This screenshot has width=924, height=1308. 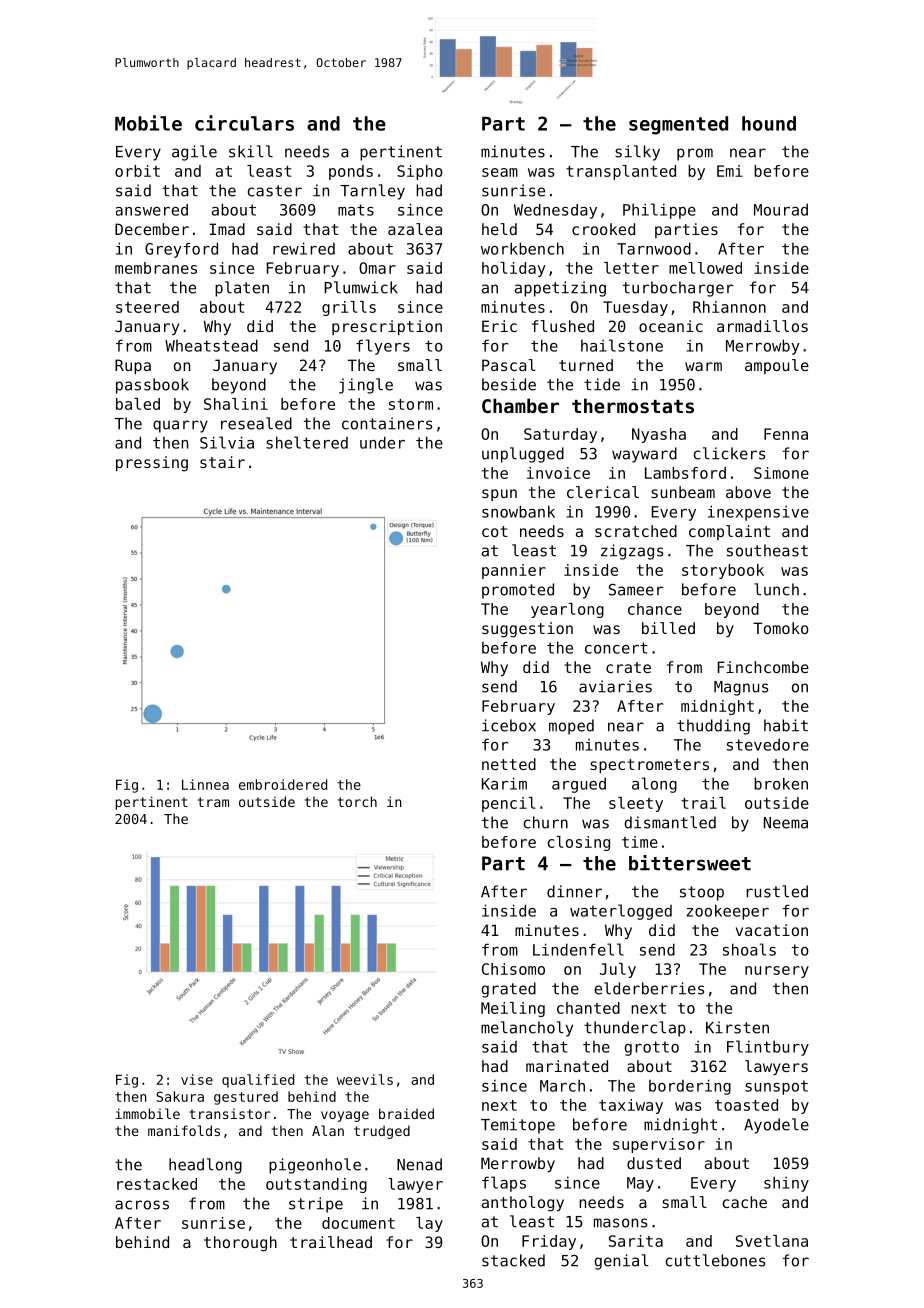 I want to click on Simone, so click(x=781, y=473).
